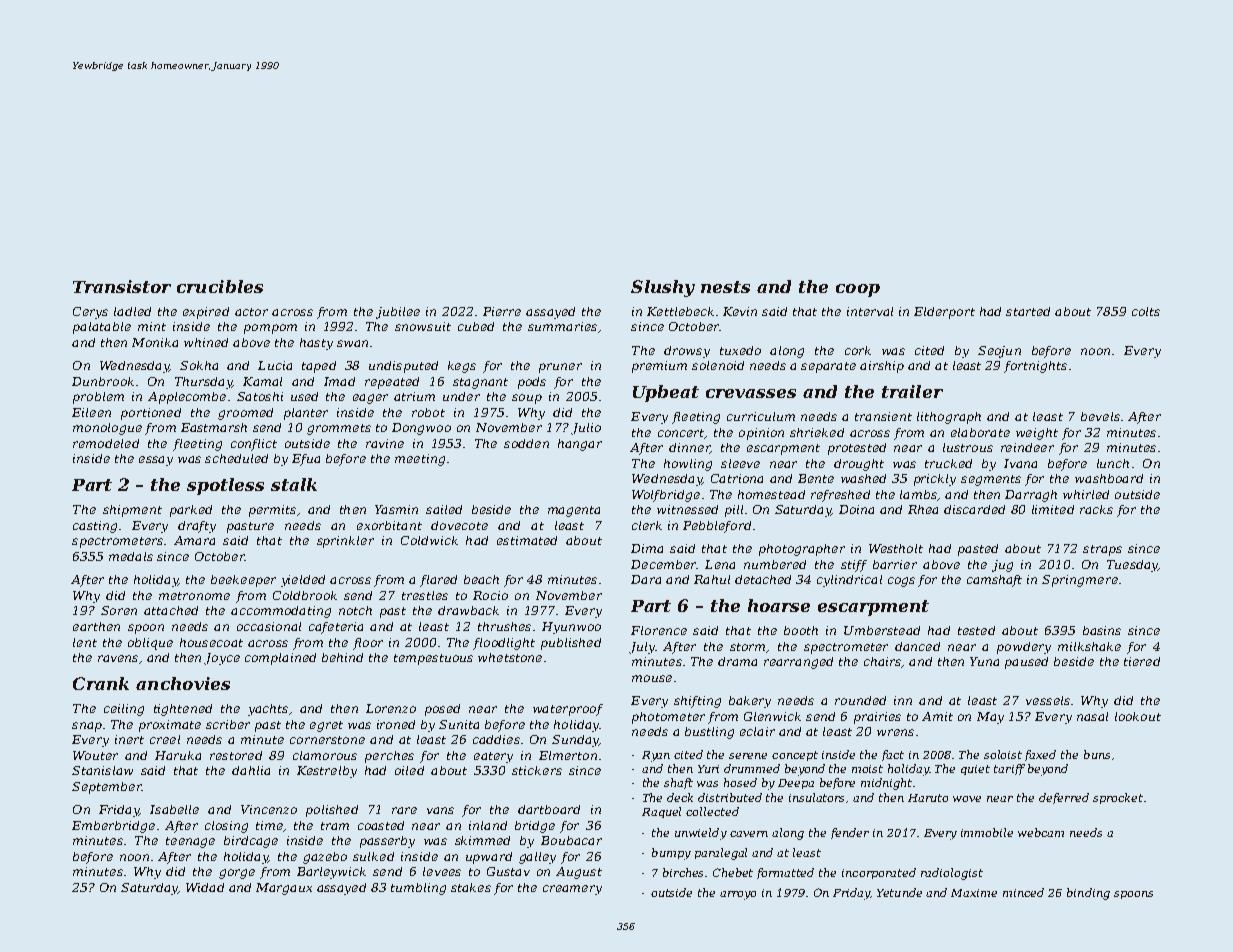 The image size is (1233, 952). Describe the element at coordinates (527, 399) in the screenshot. I see `soup` at that location.
